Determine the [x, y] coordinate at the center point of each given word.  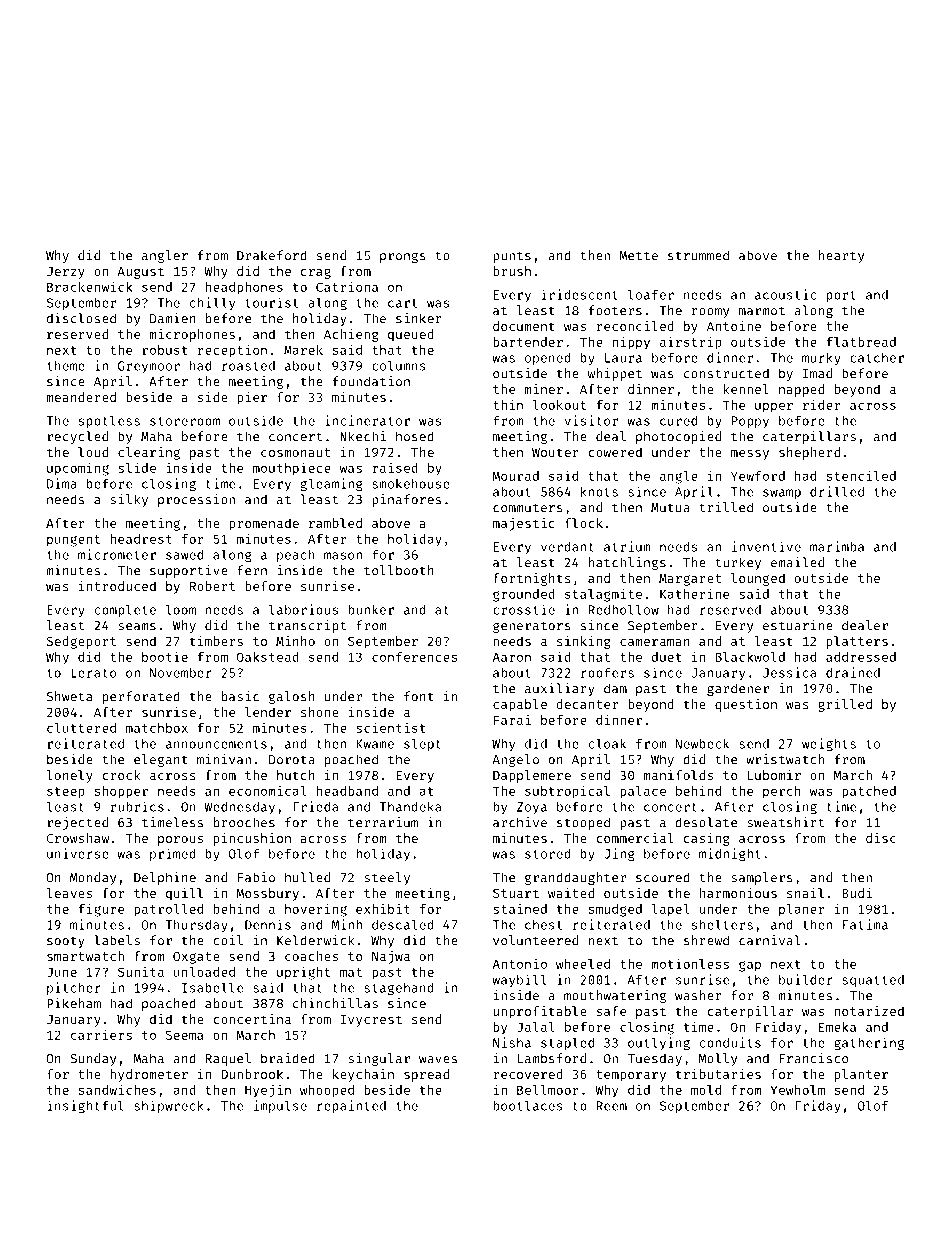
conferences [414, 657]
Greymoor [149, 367]
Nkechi [363, 436]
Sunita [141, 972]
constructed [726, 373]
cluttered [81, 728]
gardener [738, 689]
